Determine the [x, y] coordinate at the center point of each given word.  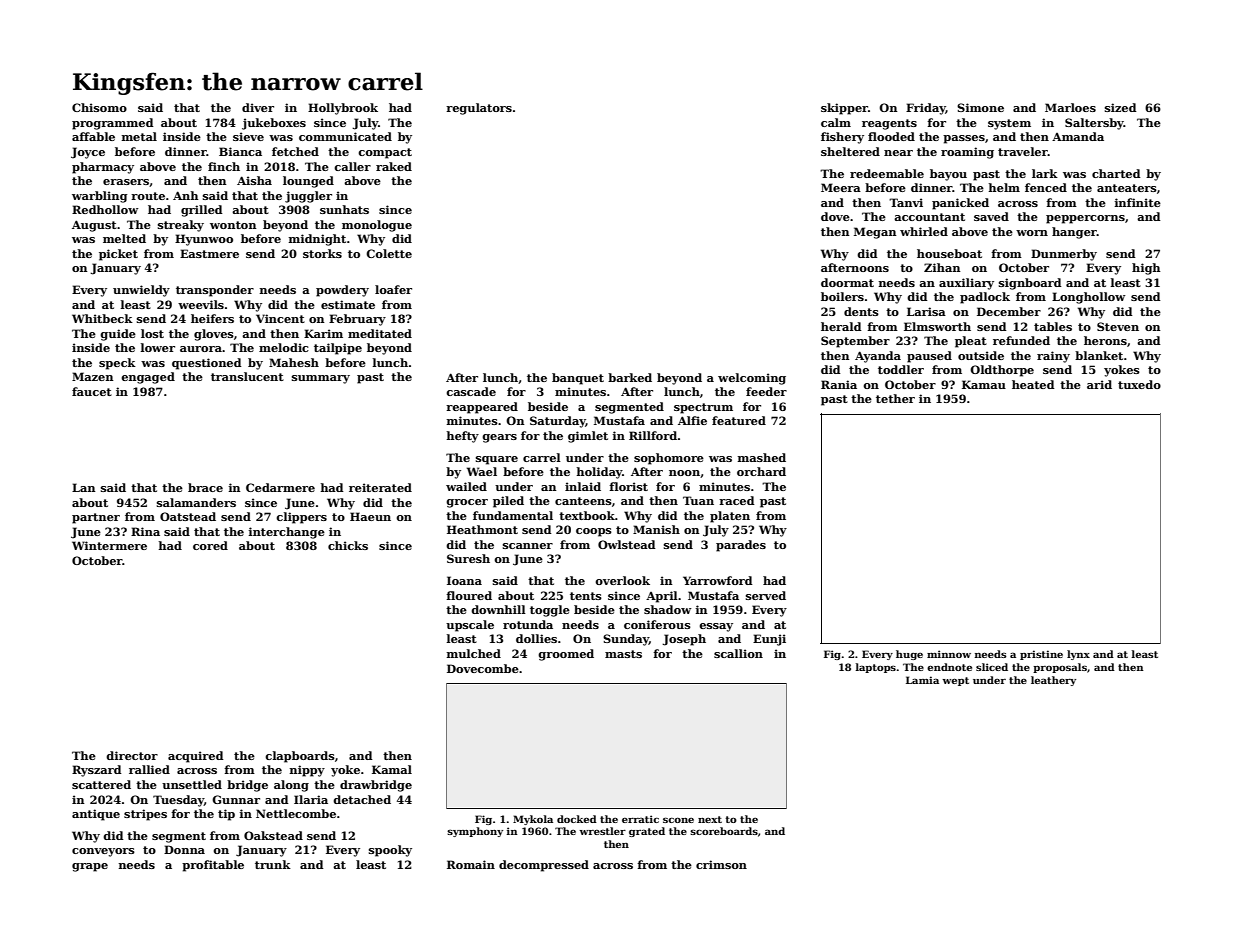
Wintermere [109, 545]
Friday [926, 109]
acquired [196, 757]
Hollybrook [343, 109]
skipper [844, 109]
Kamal [392, 769]
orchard [761, 471]
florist [628, 486]
